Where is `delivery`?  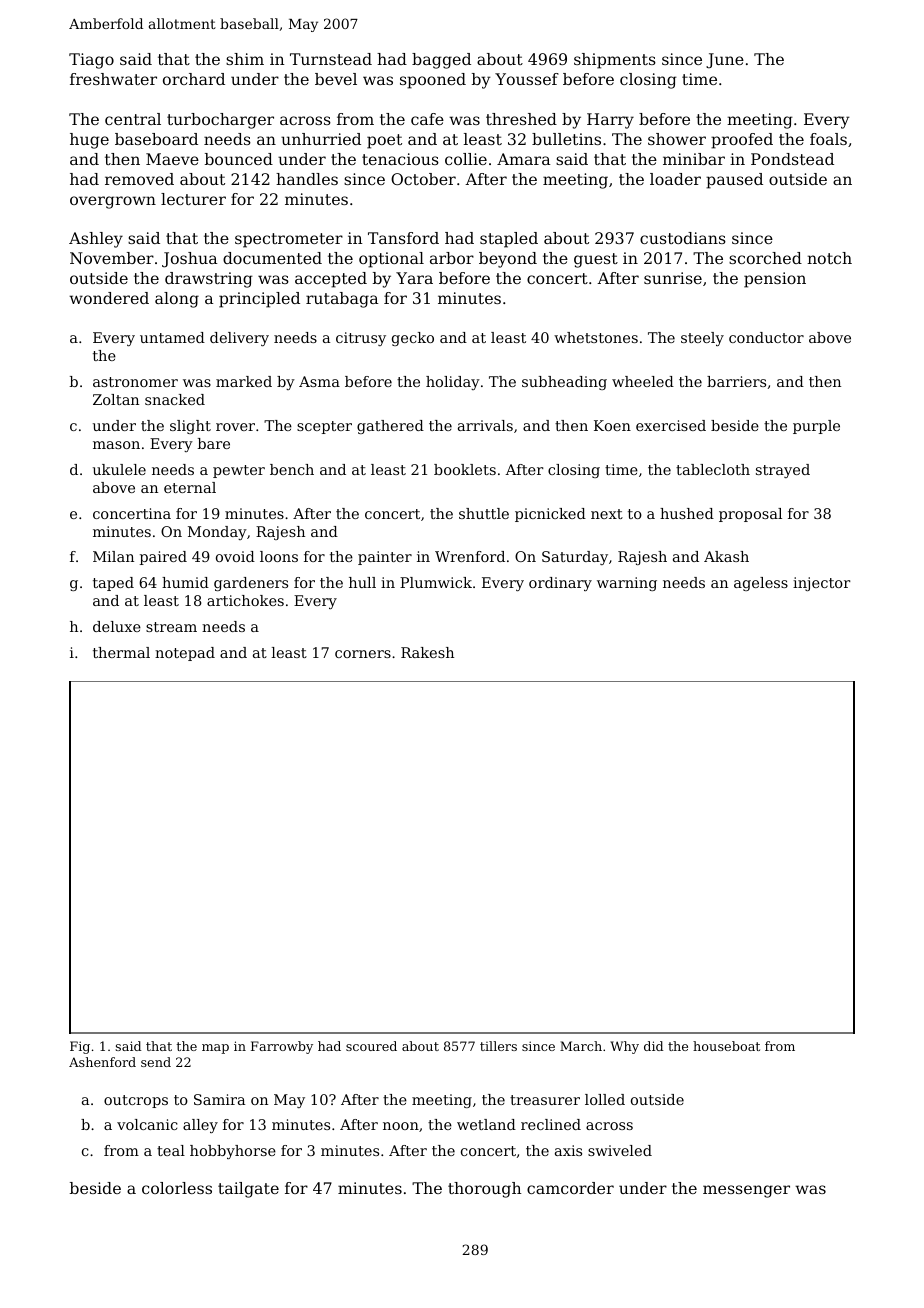
delivery is located at coordinates (239, 339).
